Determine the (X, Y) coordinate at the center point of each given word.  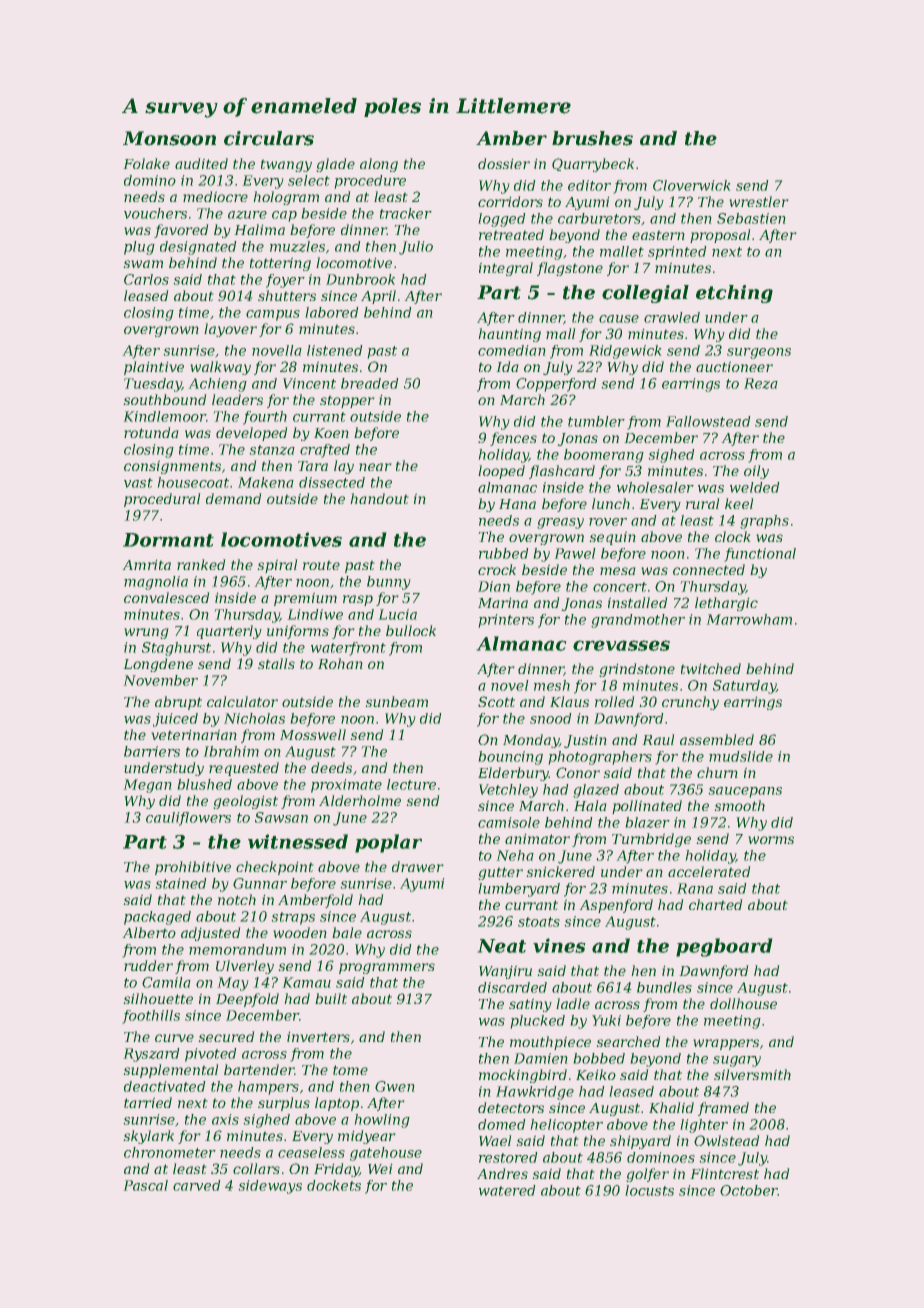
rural (703, 503)
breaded (370, 383)
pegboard (724, 947)
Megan (147, 786)
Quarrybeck (593, 165)
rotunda (151, 432)
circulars (269, 138)
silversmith (752, 1074)
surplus (284, 1104)
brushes (592, 138)
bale (347, 932)
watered (507, 1190)
